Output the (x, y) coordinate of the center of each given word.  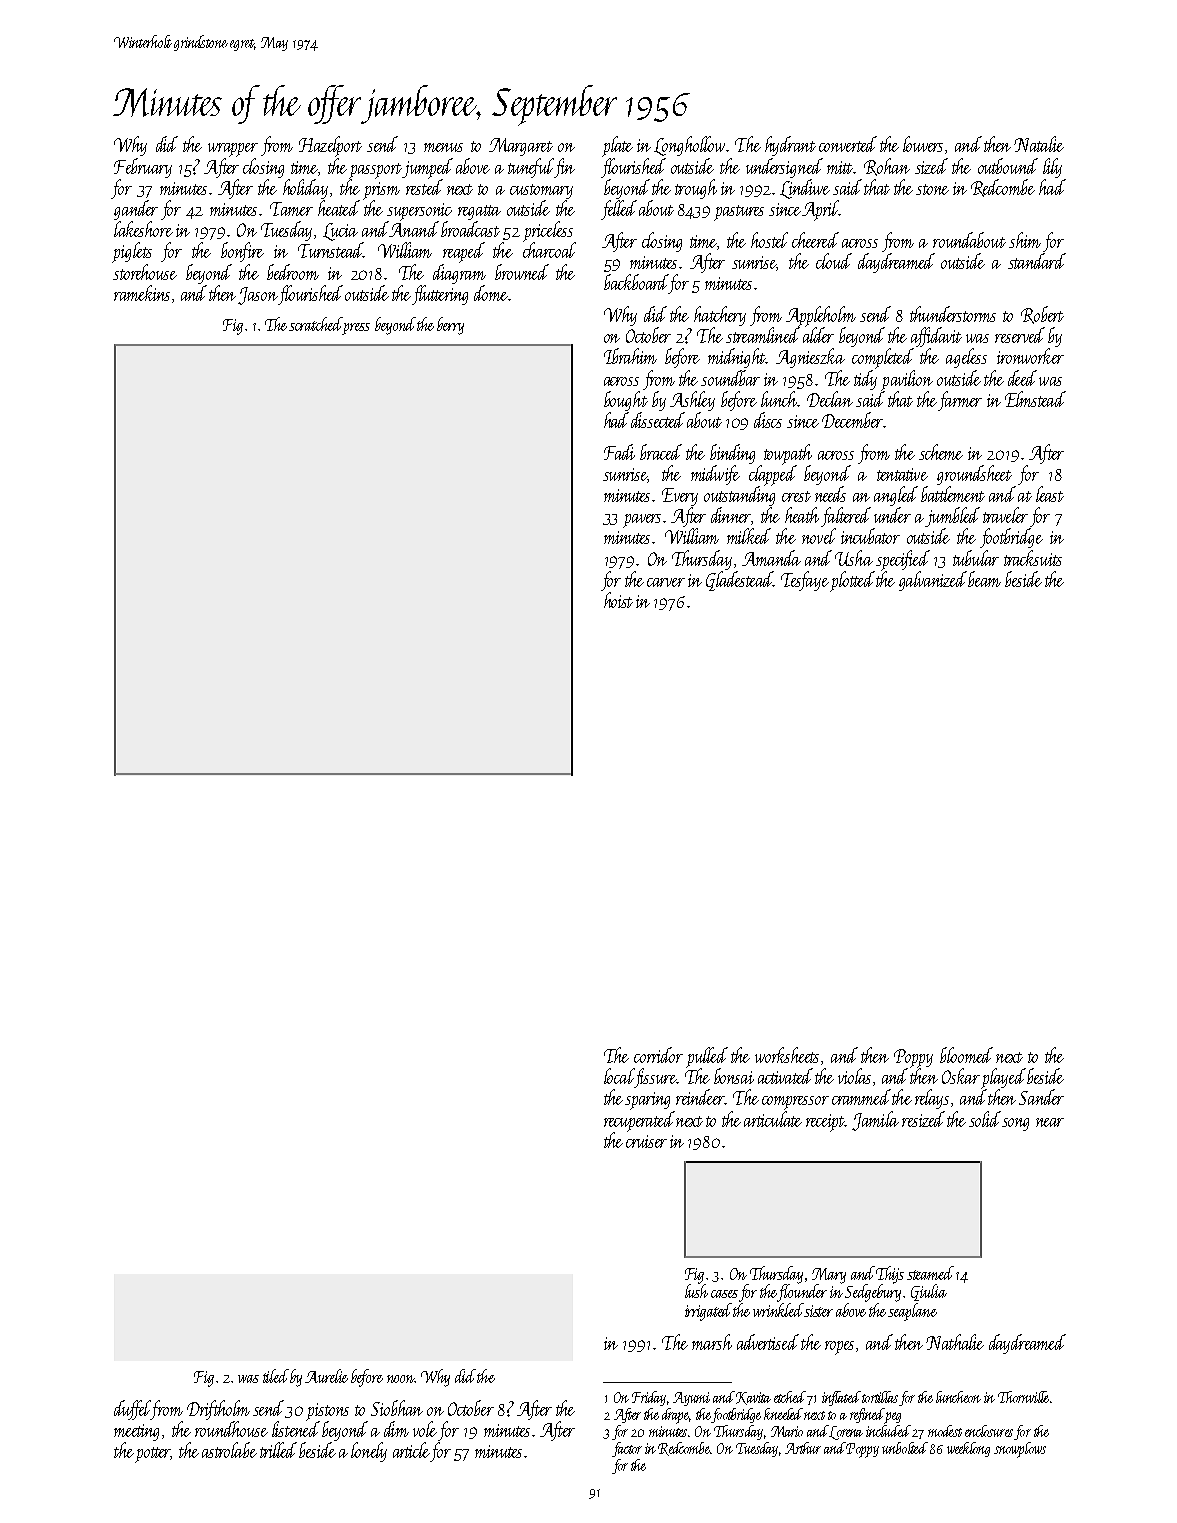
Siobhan (397, 1408)
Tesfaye (805, 581)
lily (1052, 168)
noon (401, 1379)
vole (425, 1429)
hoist (618, 600)
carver (666, 582)
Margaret (521, 147)
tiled (276, 1376)
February (143, 168)
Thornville (1023, 1397)
